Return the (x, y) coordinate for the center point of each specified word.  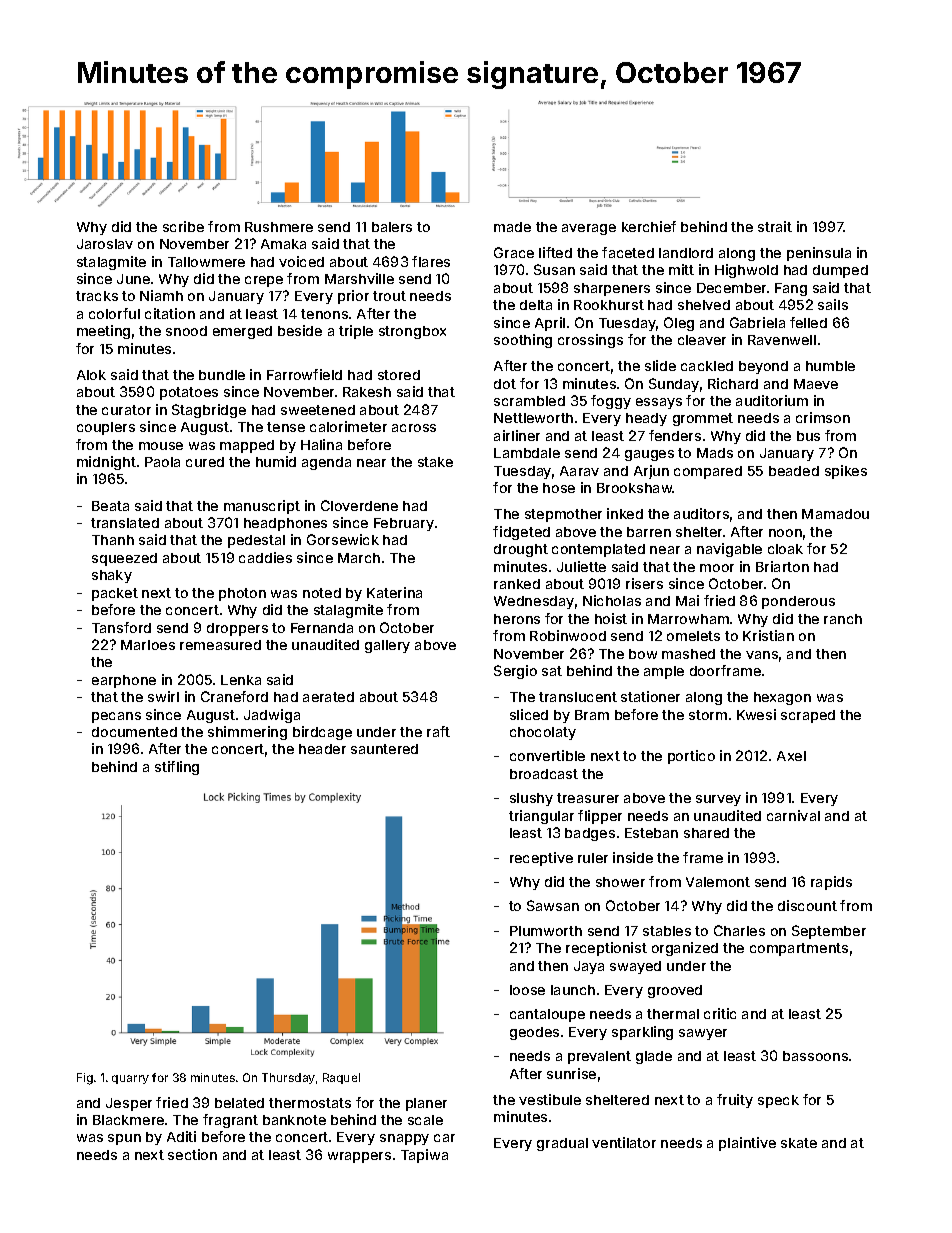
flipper (600, 817)
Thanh (113, 540)
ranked (517, 584)
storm (708, 715)
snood (186, 331)
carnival (793, 815)
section (192, 1154)
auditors (701, 513)
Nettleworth (533, 418)
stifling (177, 768)
